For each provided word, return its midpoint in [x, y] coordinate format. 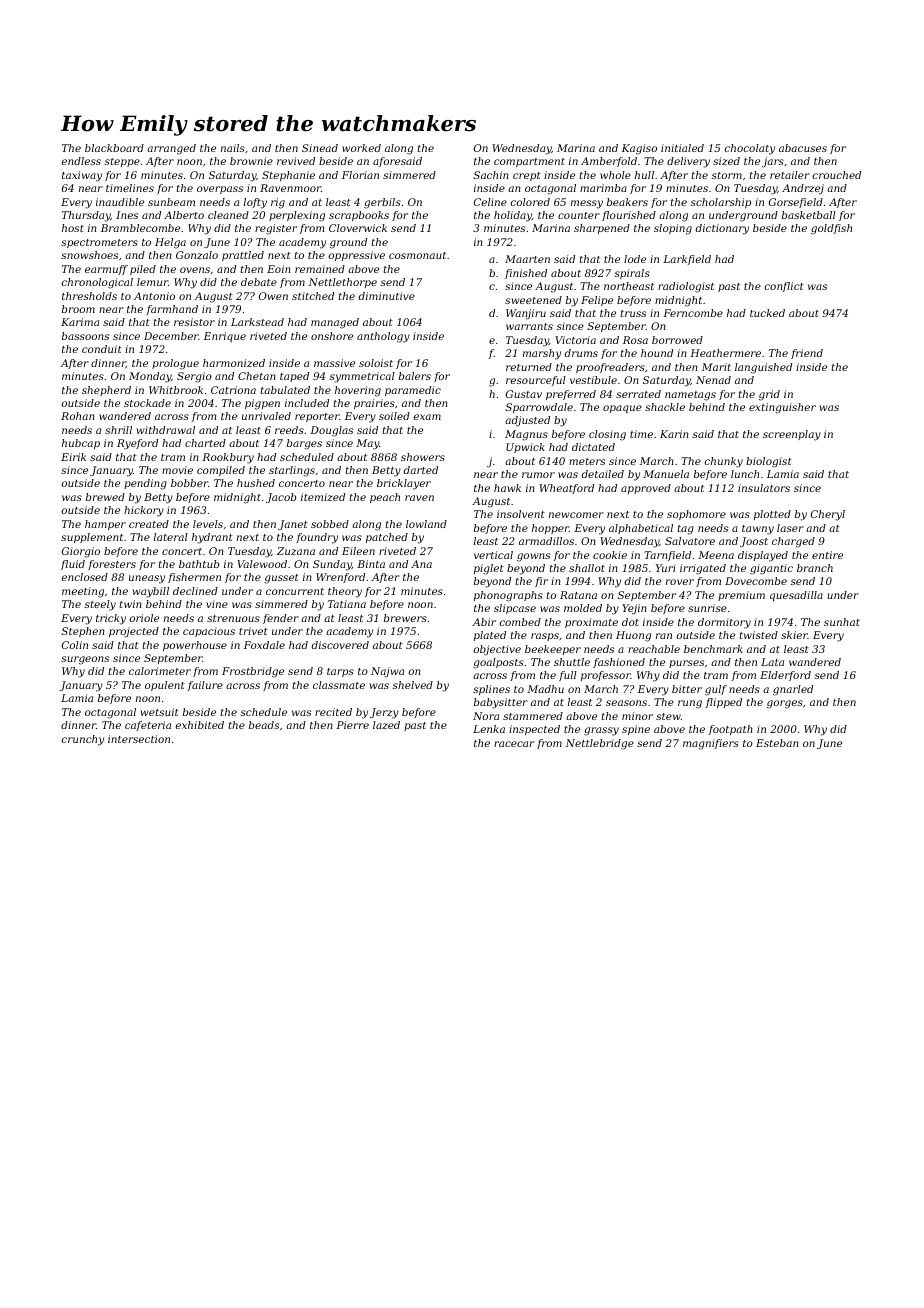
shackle [665, 407]
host [73, 228]
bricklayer [404, 484]
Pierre [352, 725]
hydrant [212, 538]
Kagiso [639, 149]
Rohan [78, 416]
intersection [139, 739]
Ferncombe [693, 313]
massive [334, 363]
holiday [513, 216]
